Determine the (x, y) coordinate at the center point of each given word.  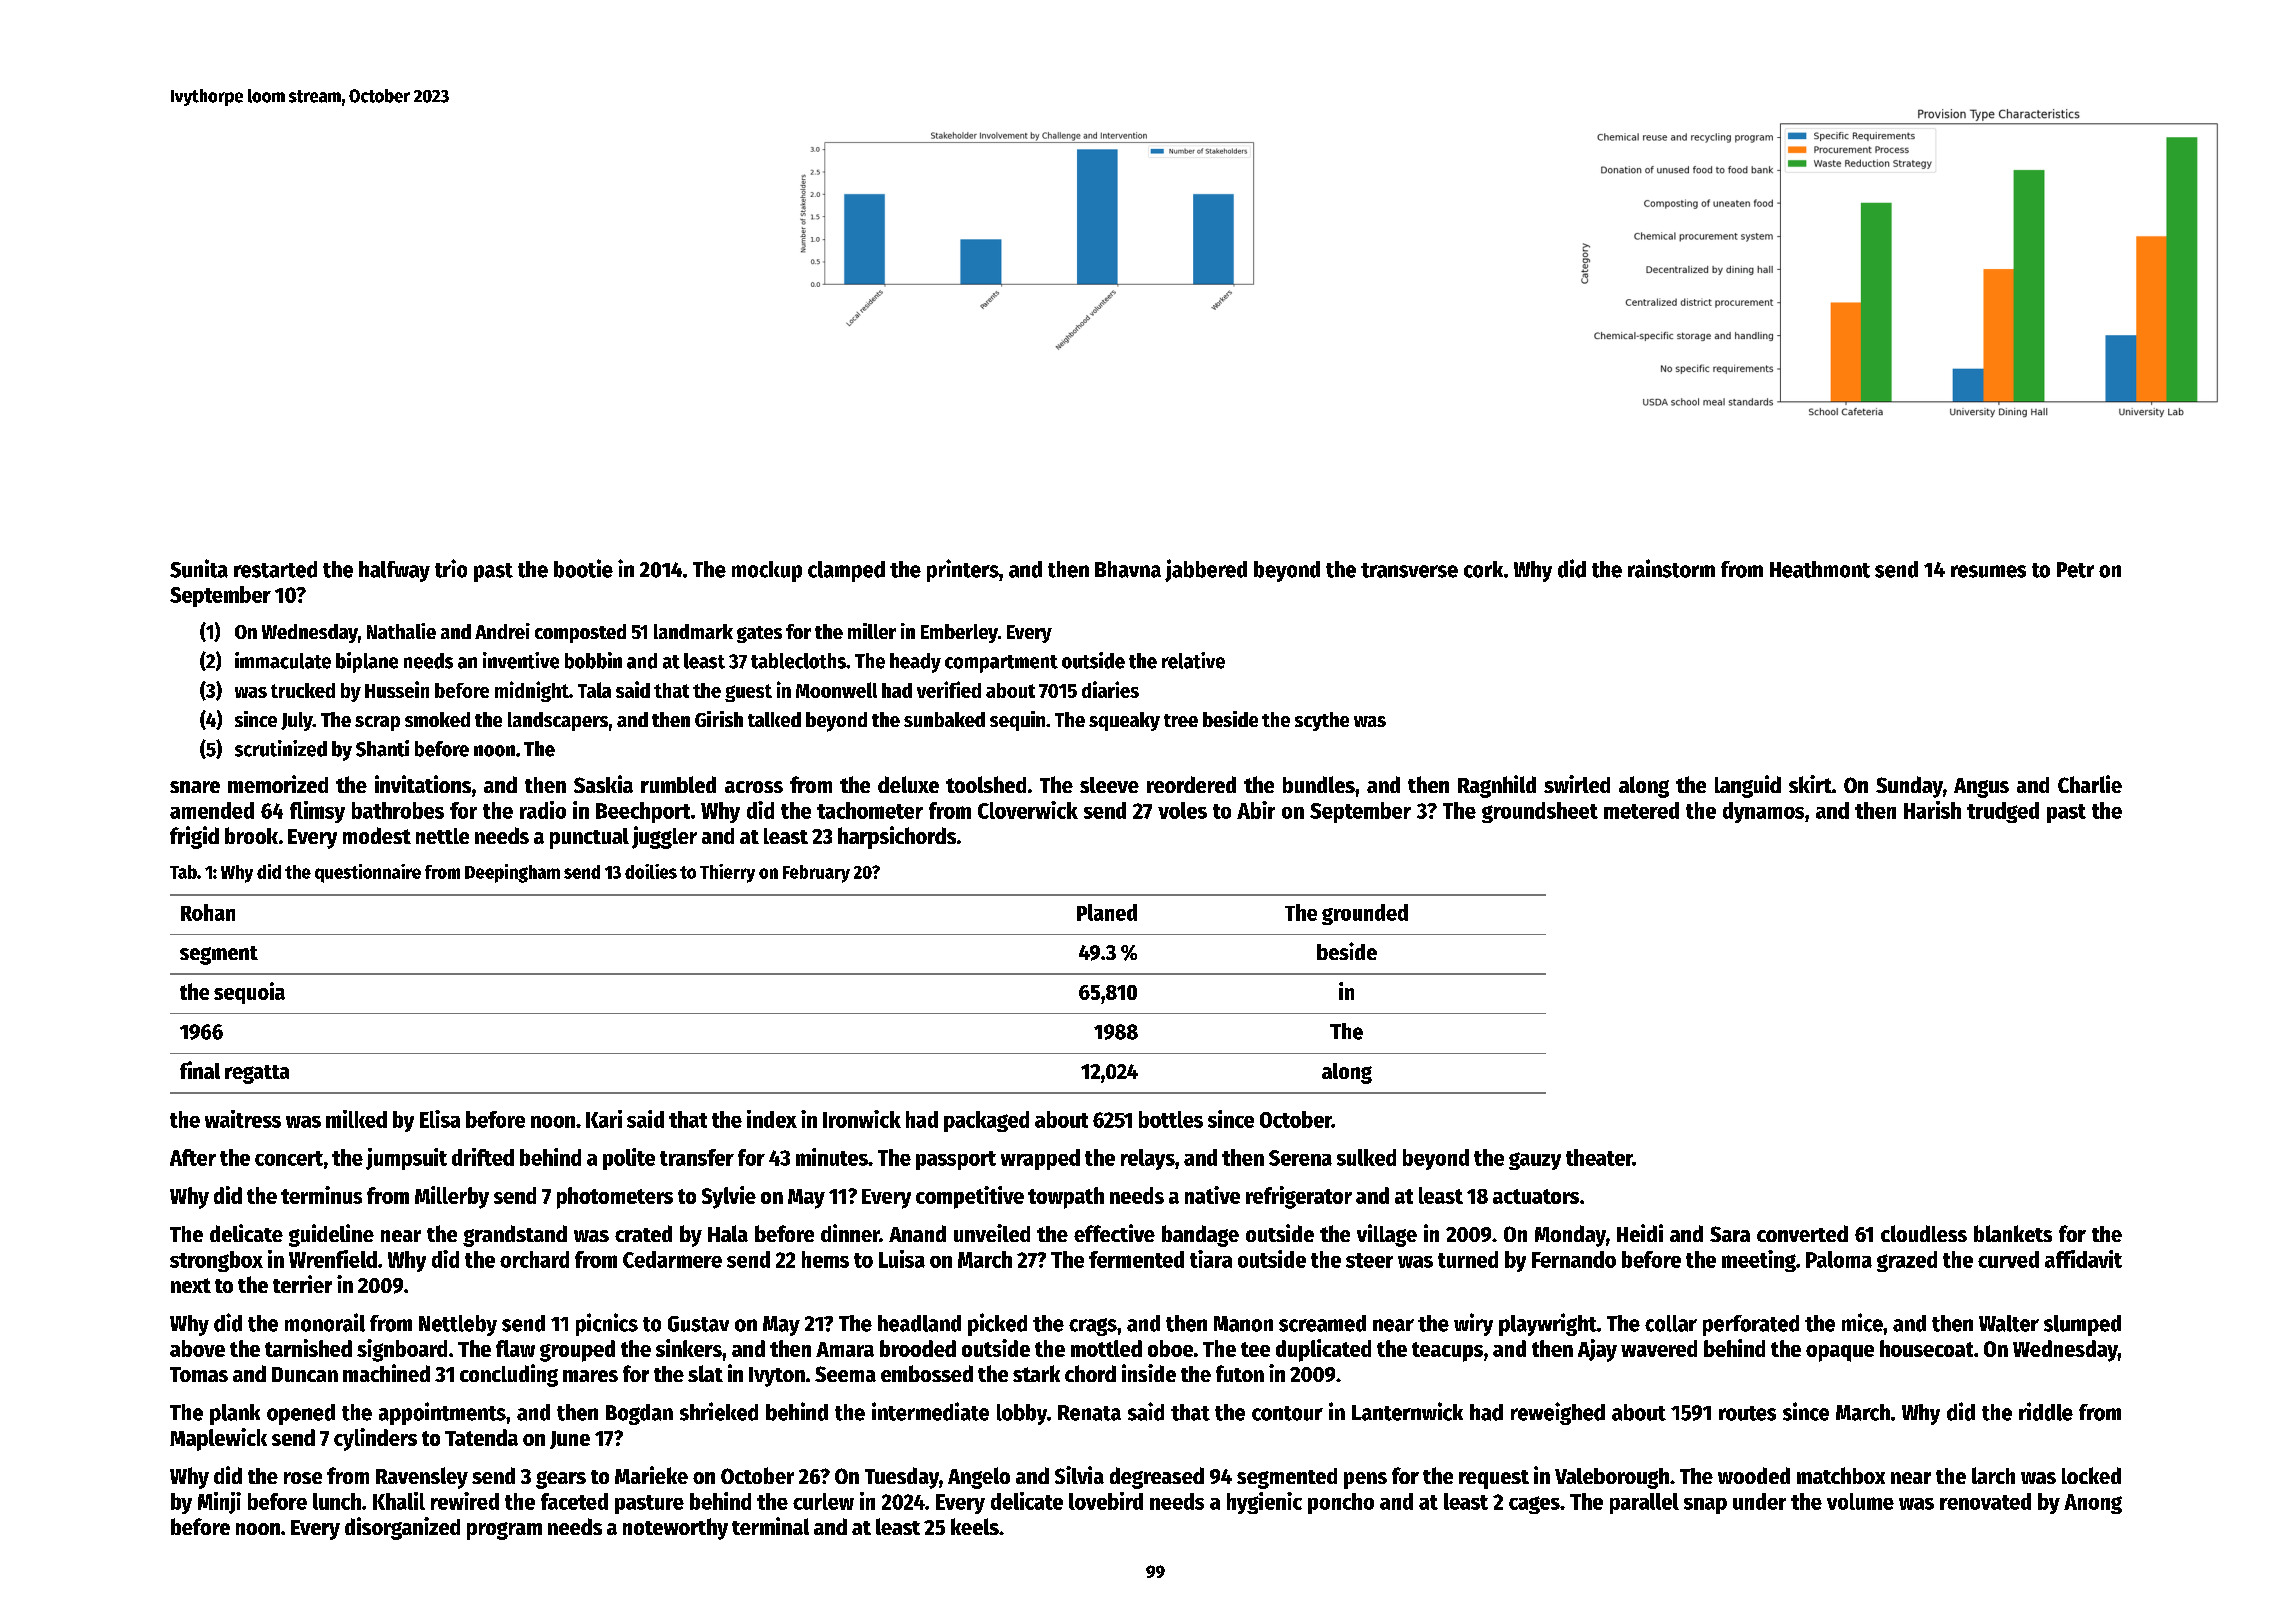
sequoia (249, 993)
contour (1287, 1413)
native (1212, 1195)
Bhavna (1128, 569)
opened (301, 1414)
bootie (583, 568)
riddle (2046, 1411)
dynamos (1763, 812)
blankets (2013, 1233)
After (193, 1157)
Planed (1107, 912)
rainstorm (1671, 568)
